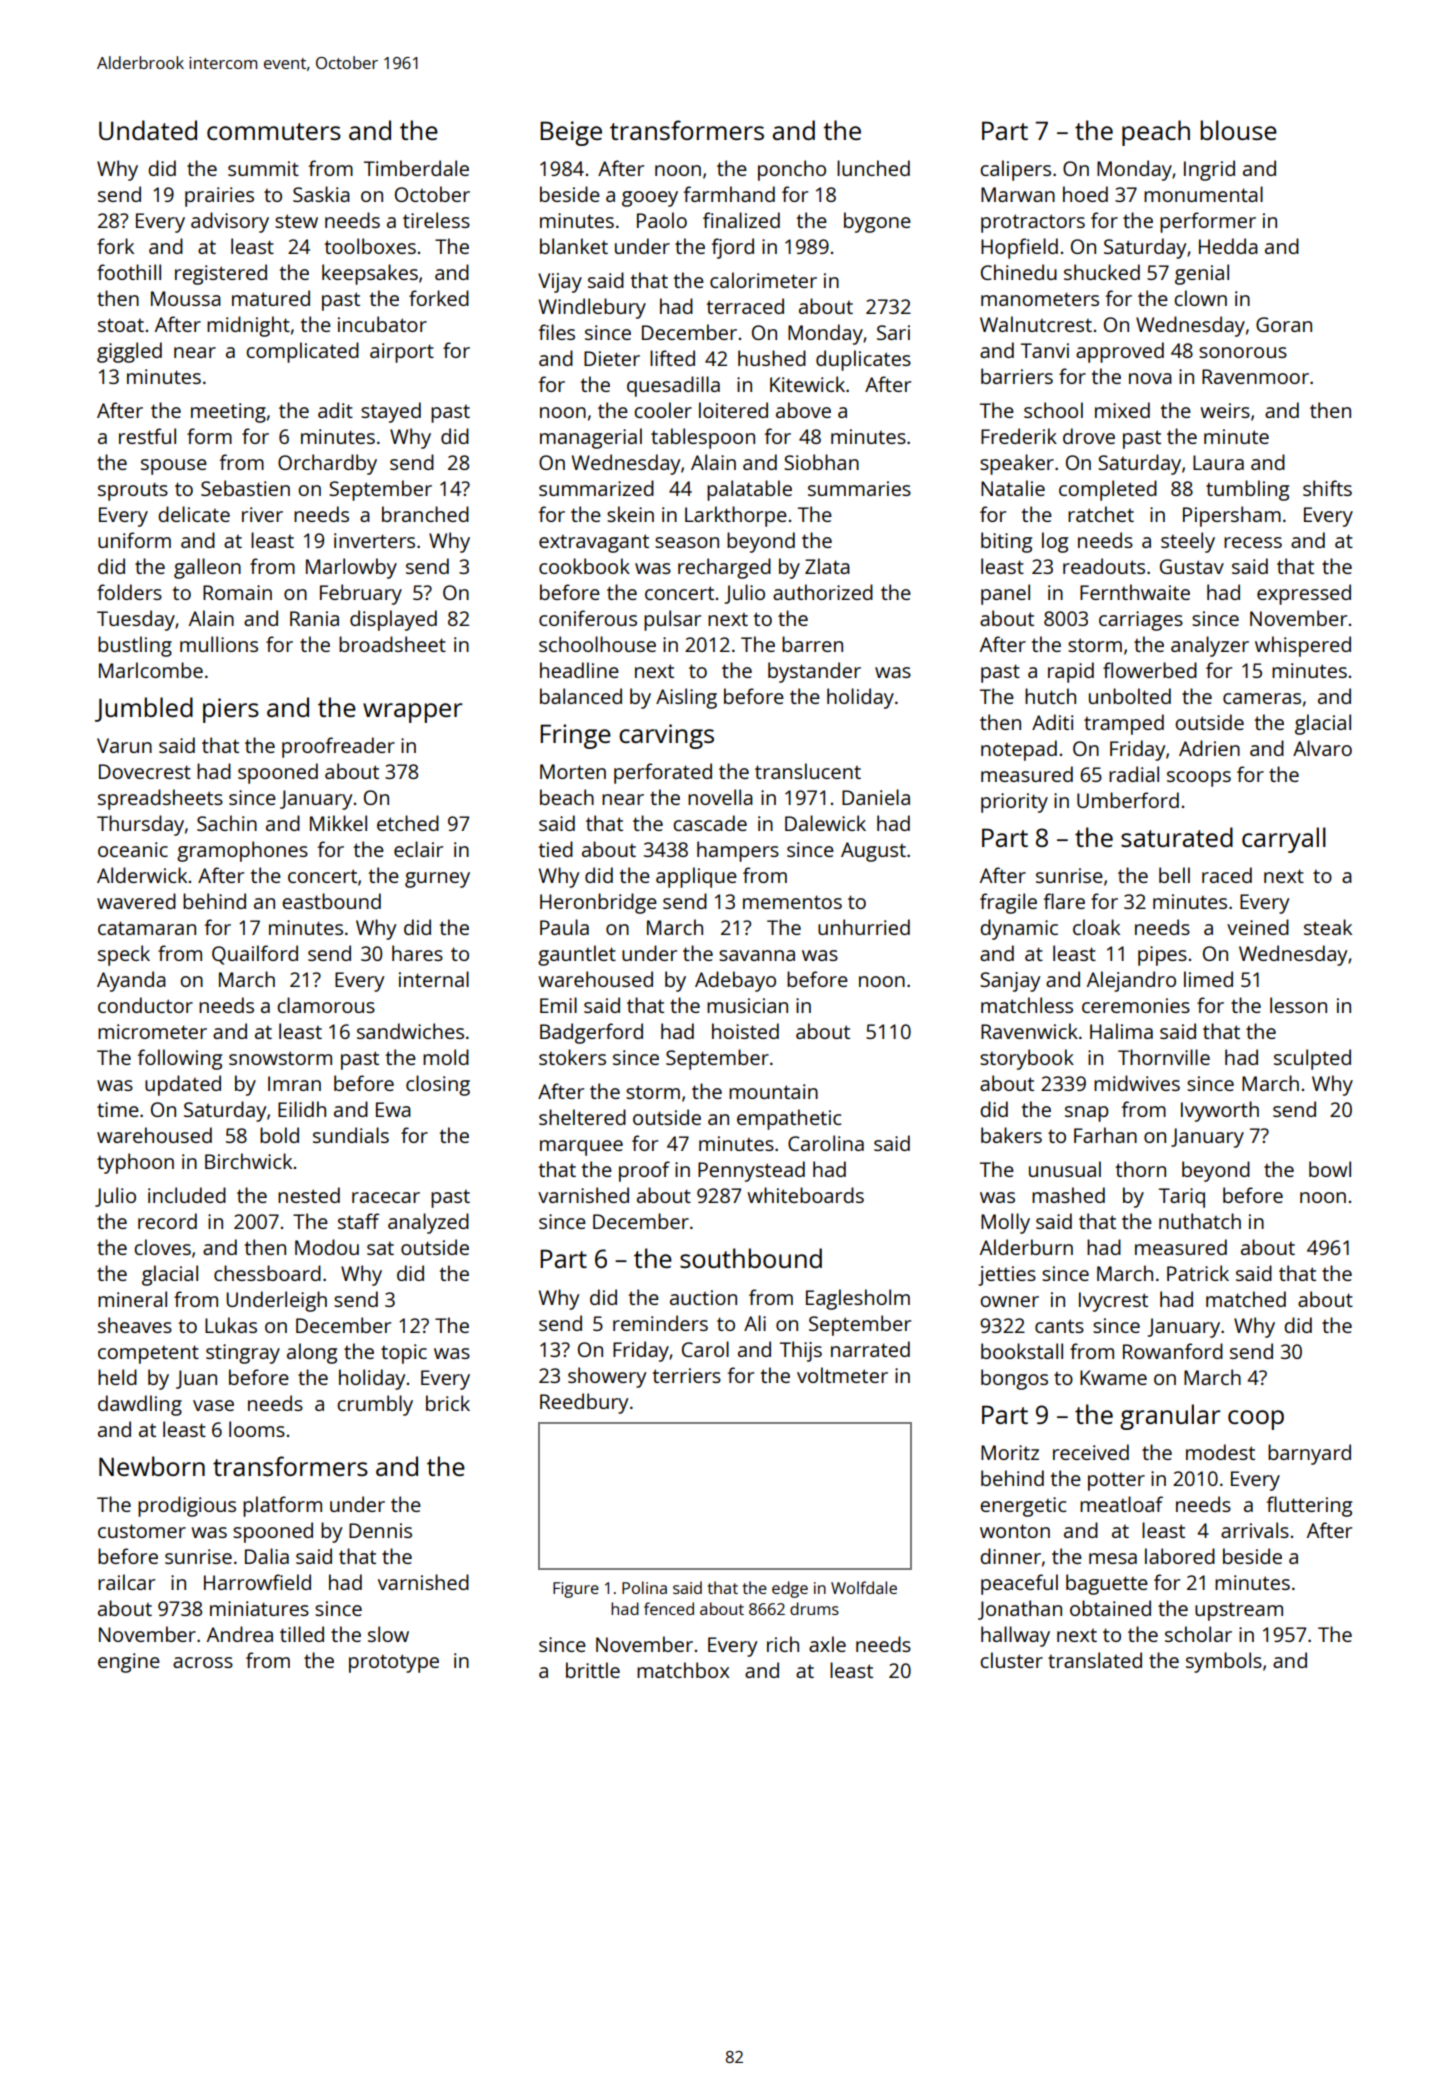 The height and width of the screenshot is (2100, 1450). I want to click on Orchardby, so click(327, 464).
